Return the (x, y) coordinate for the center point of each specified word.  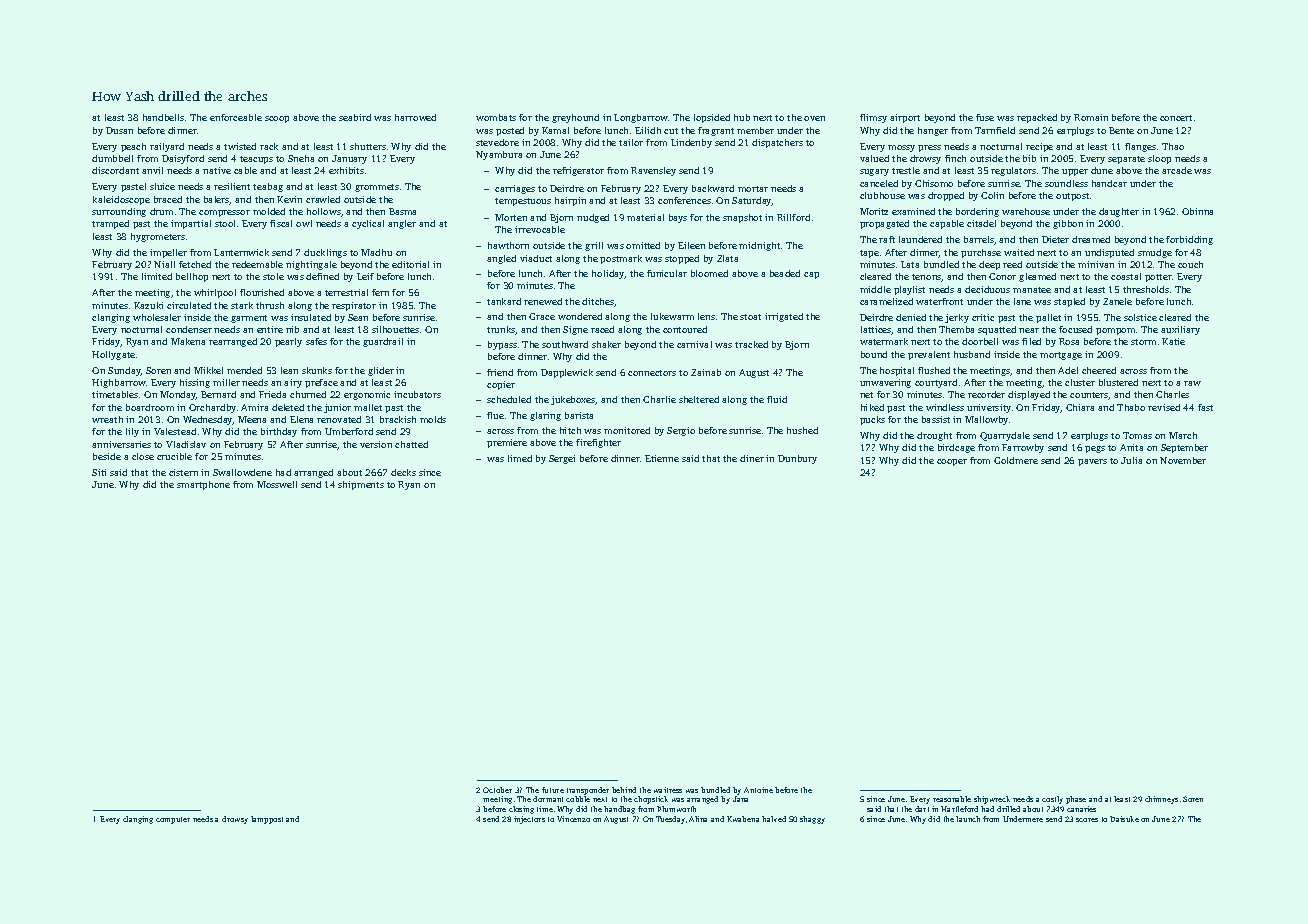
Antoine (758, 790)
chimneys (1161, 800)
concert (1176, 118)
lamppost (267, 820)
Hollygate (113, 355)
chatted (411, 444)
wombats (496, 117)
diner (752, 458)
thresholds (1146, 289)
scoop (277, 119)
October (497, 790)
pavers (1092, 462)
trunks (501, 330)
